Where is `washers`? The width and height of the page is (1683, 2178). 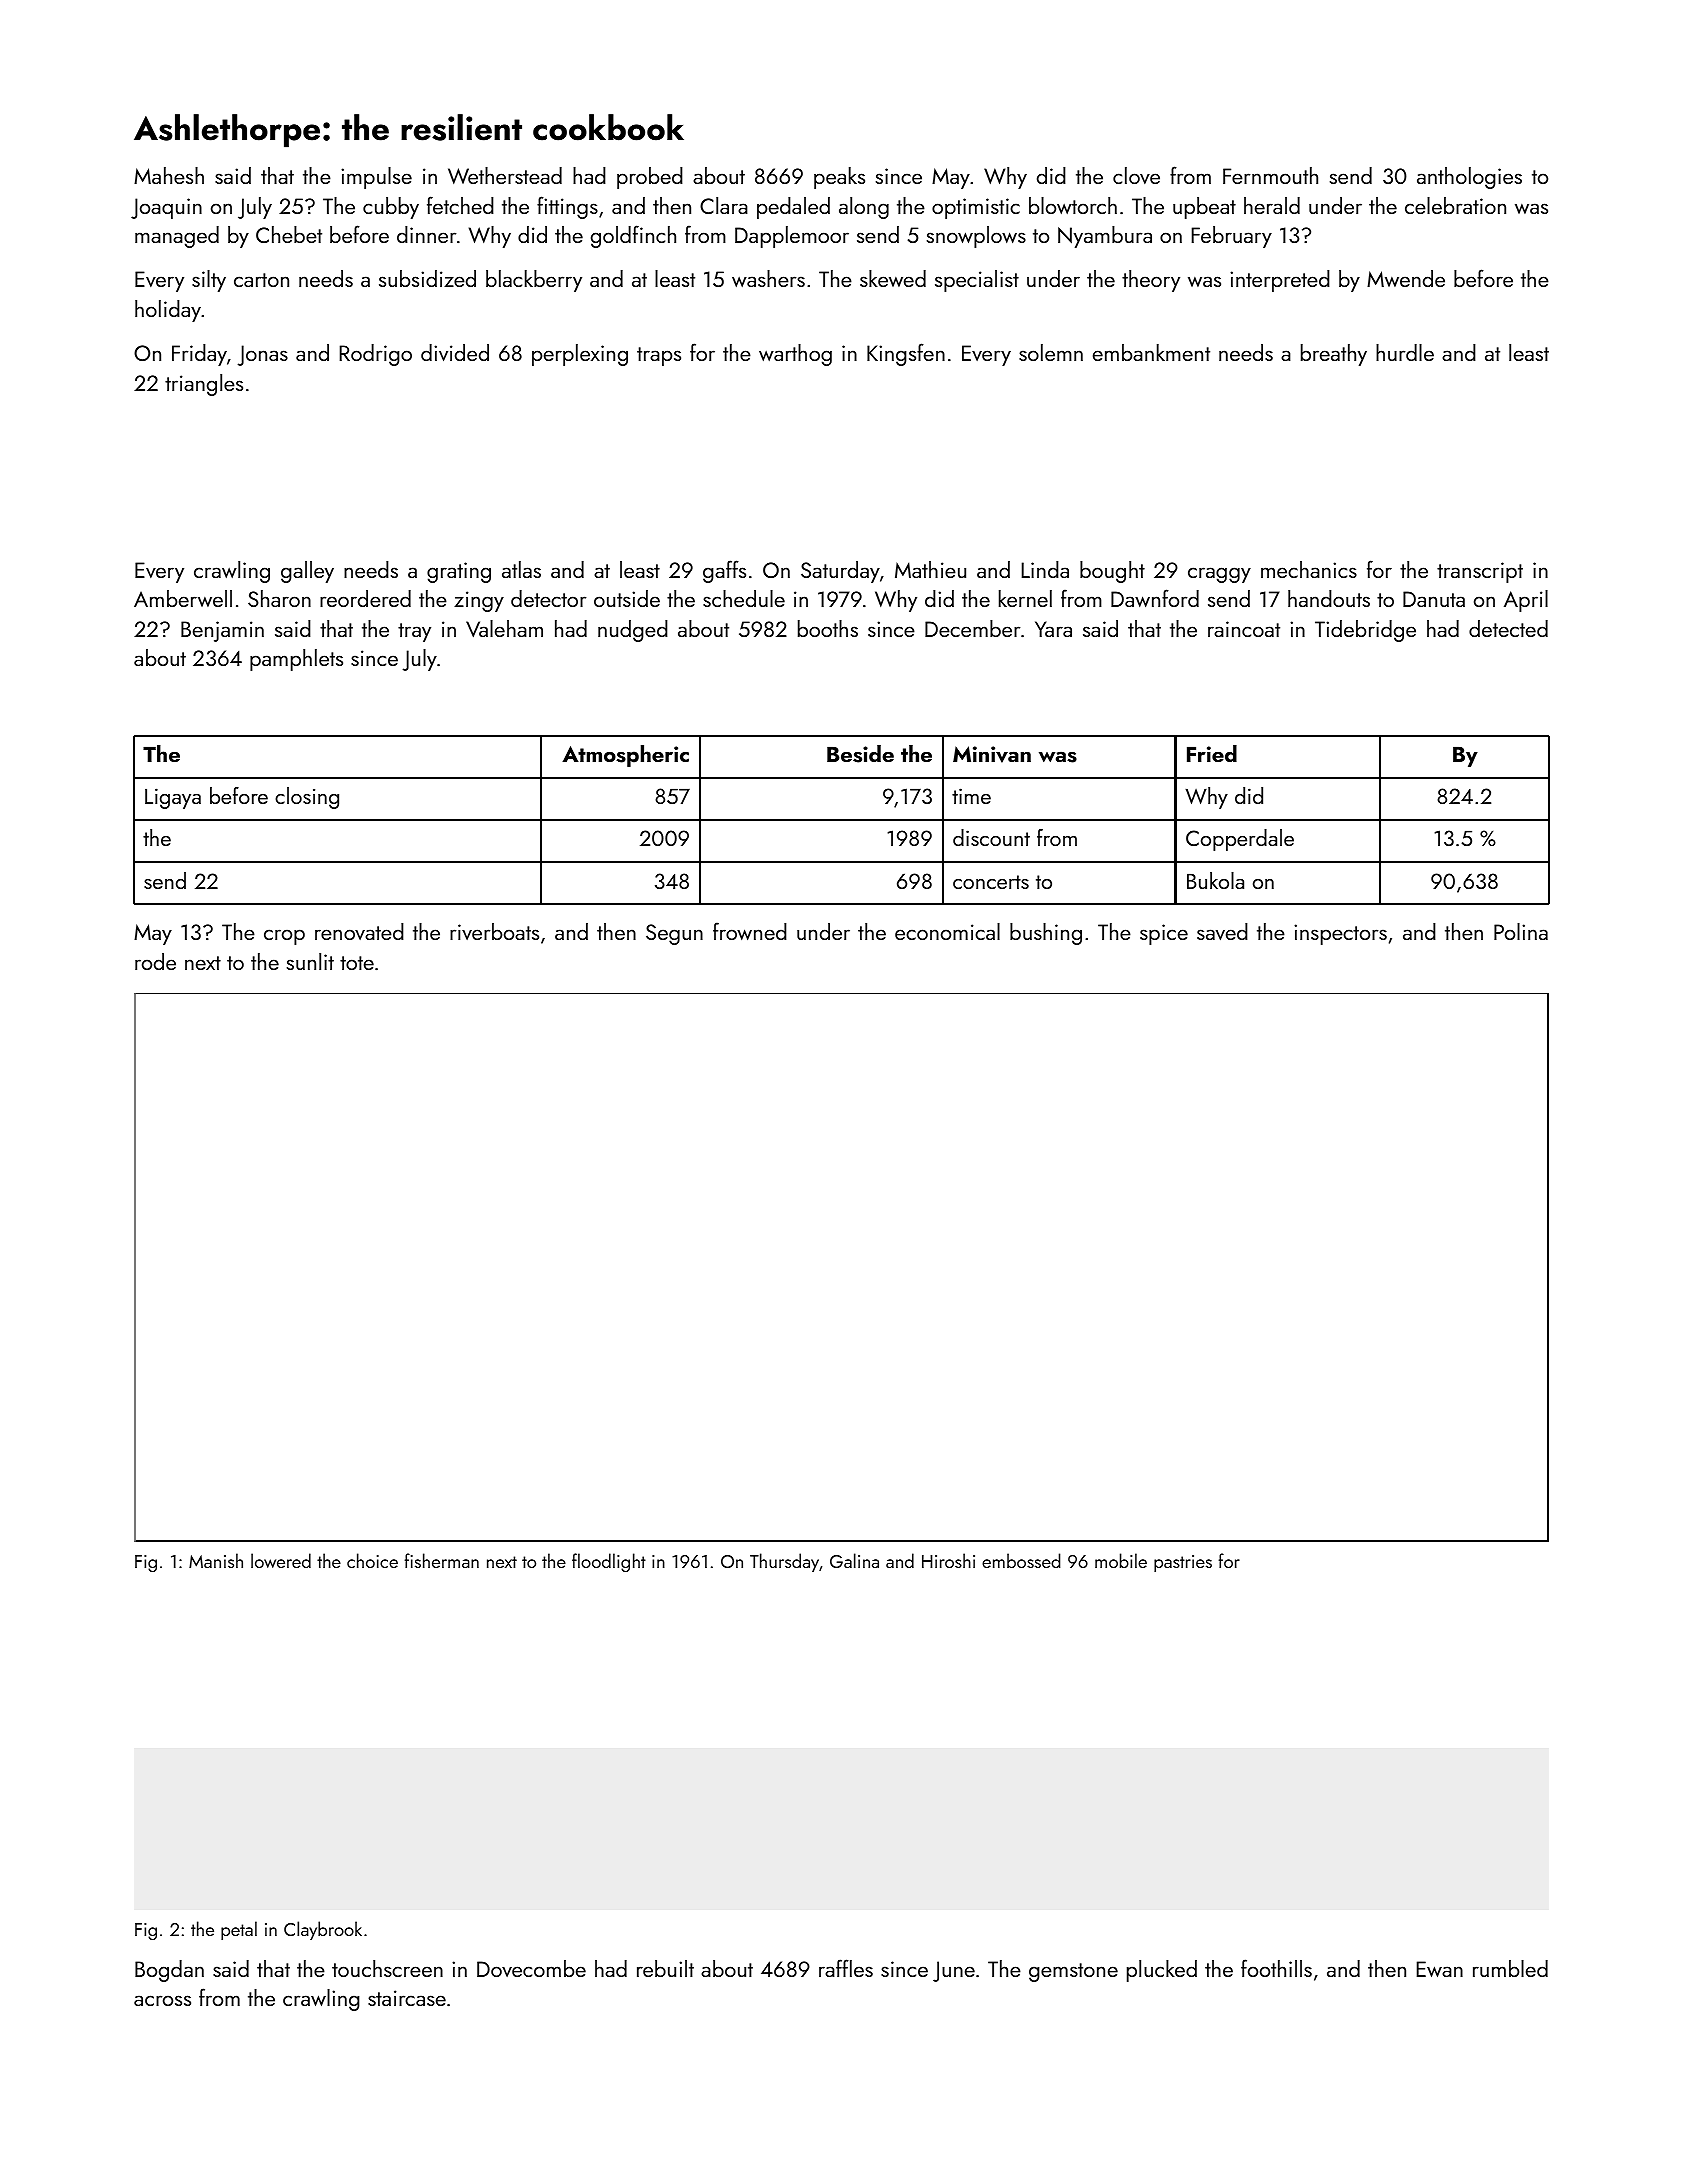 washers is located at coordinates (768, 278).
